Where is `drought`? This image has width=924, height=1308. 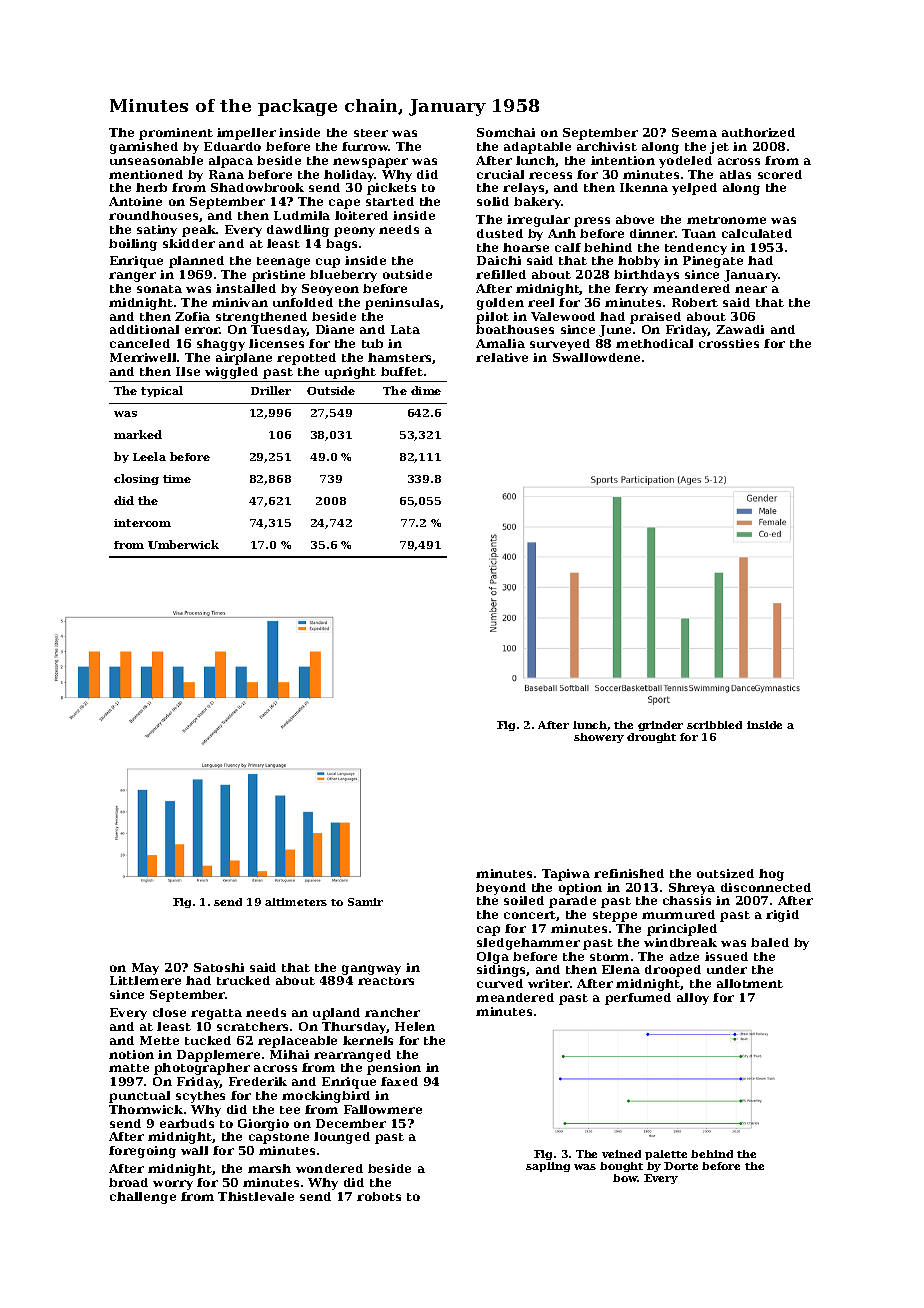 drought is located at coordinates (651, 738).
